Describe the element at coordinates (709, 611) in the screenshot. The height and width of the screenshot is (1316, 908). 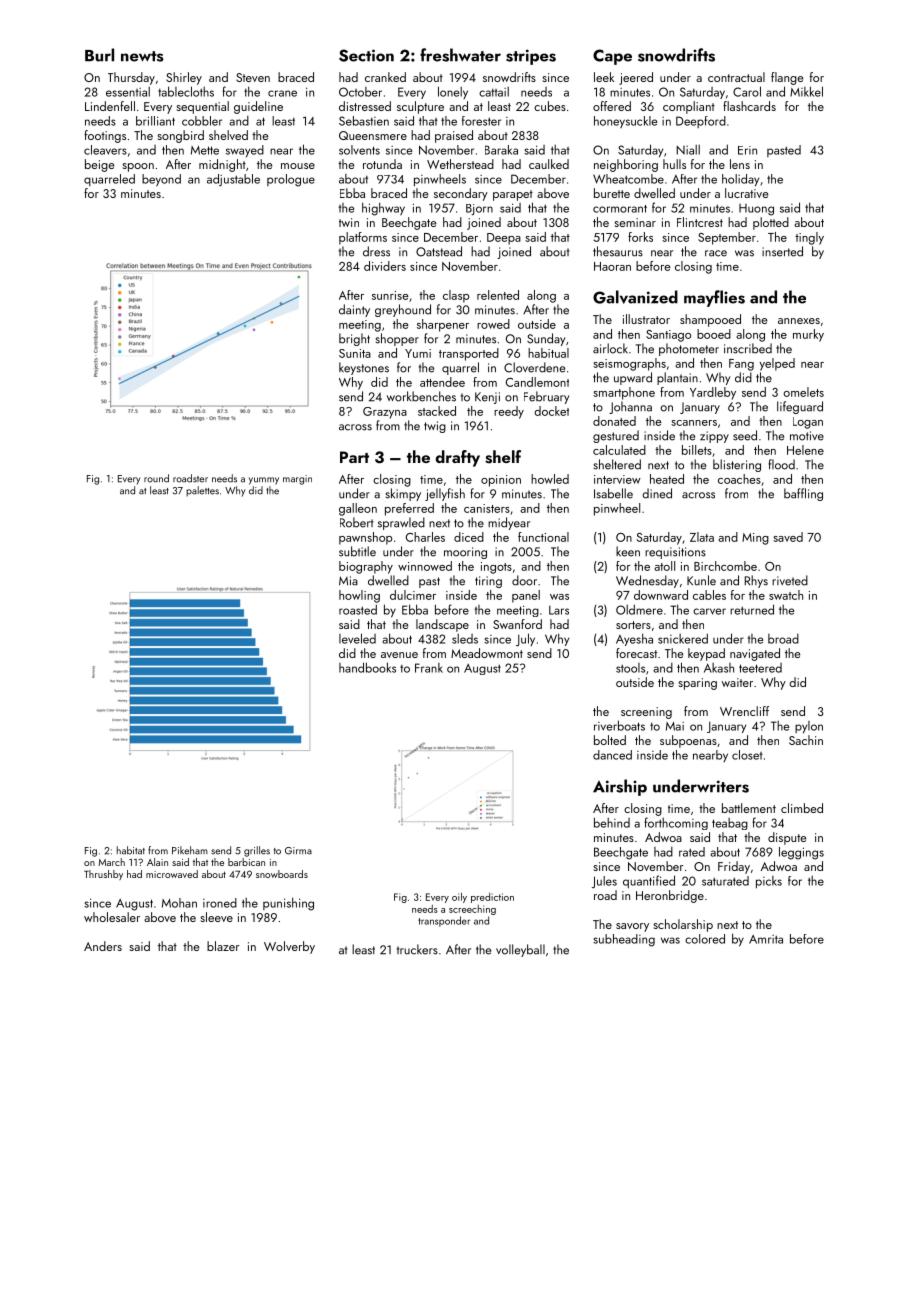
I see `carver` at that location.
